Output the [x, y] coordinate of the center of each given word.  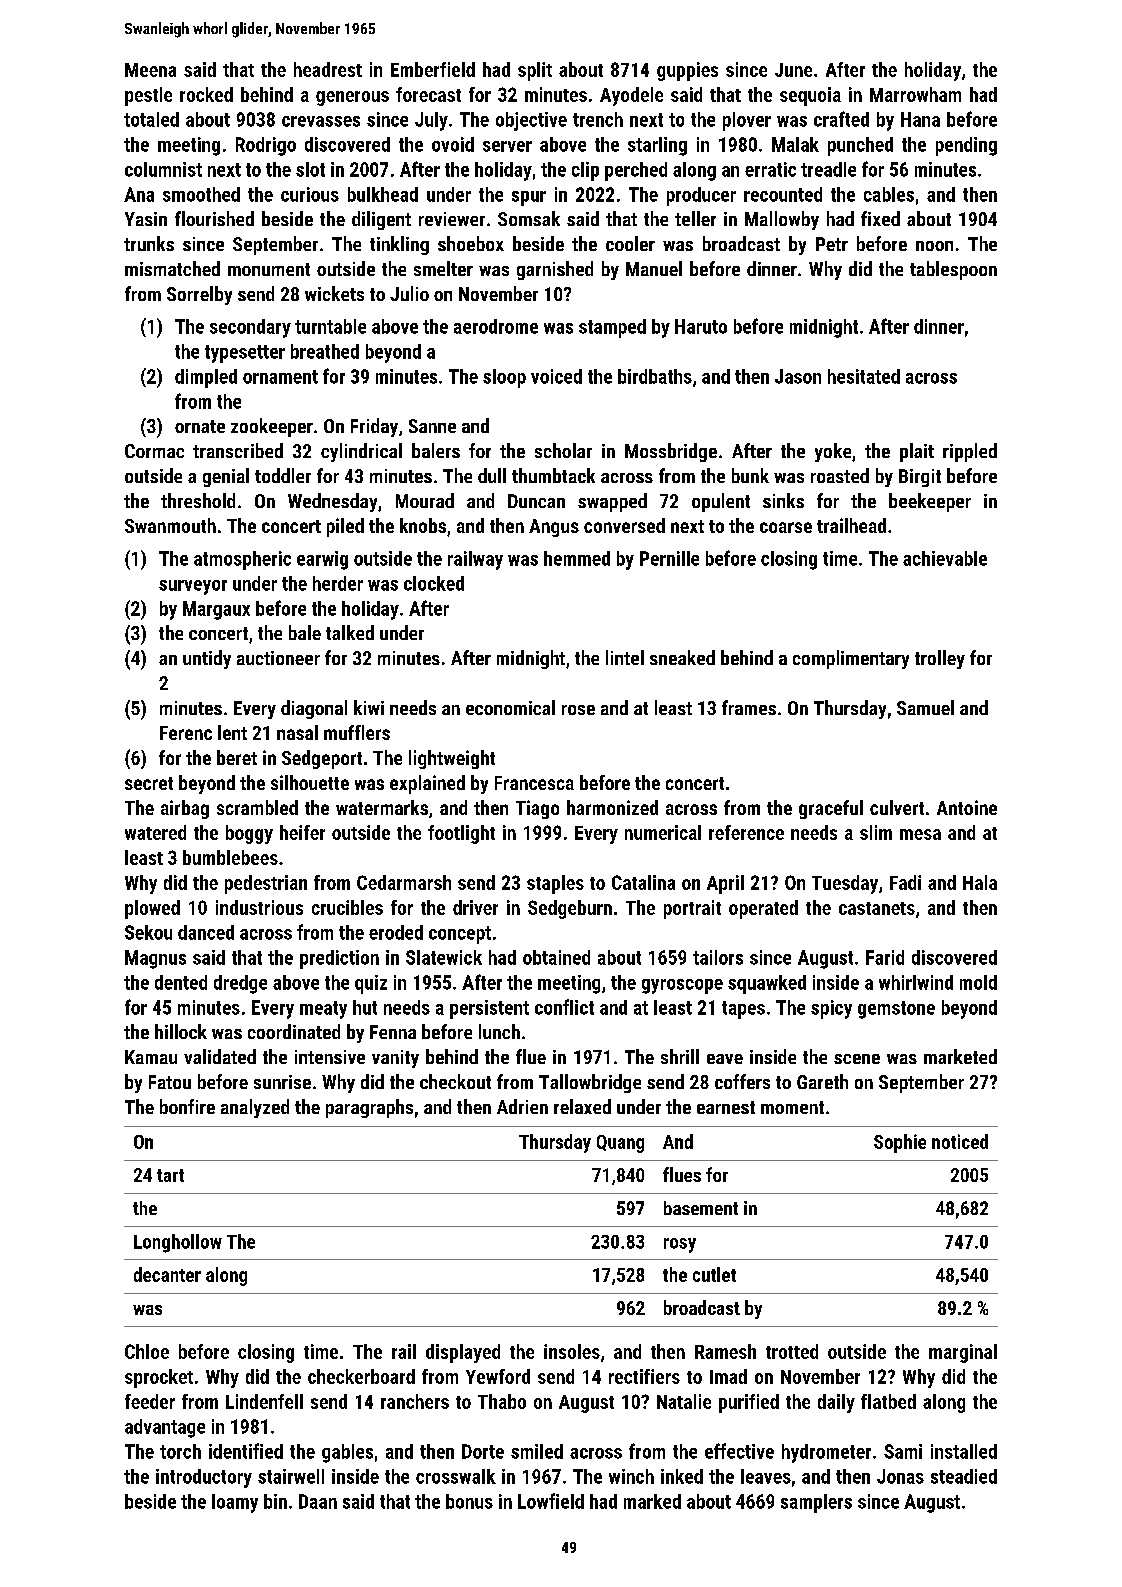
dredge [240, 984]
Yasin [146, 219]
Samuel [925, 707]
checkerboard [361, 1376]
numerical [663, 832]
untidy [207, 659]
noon [934, 246]
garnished [555, 270]
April [725, 884]
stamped [612, 328]
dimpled [206, 378]
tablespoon [953, 270]
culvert [897, 807]
